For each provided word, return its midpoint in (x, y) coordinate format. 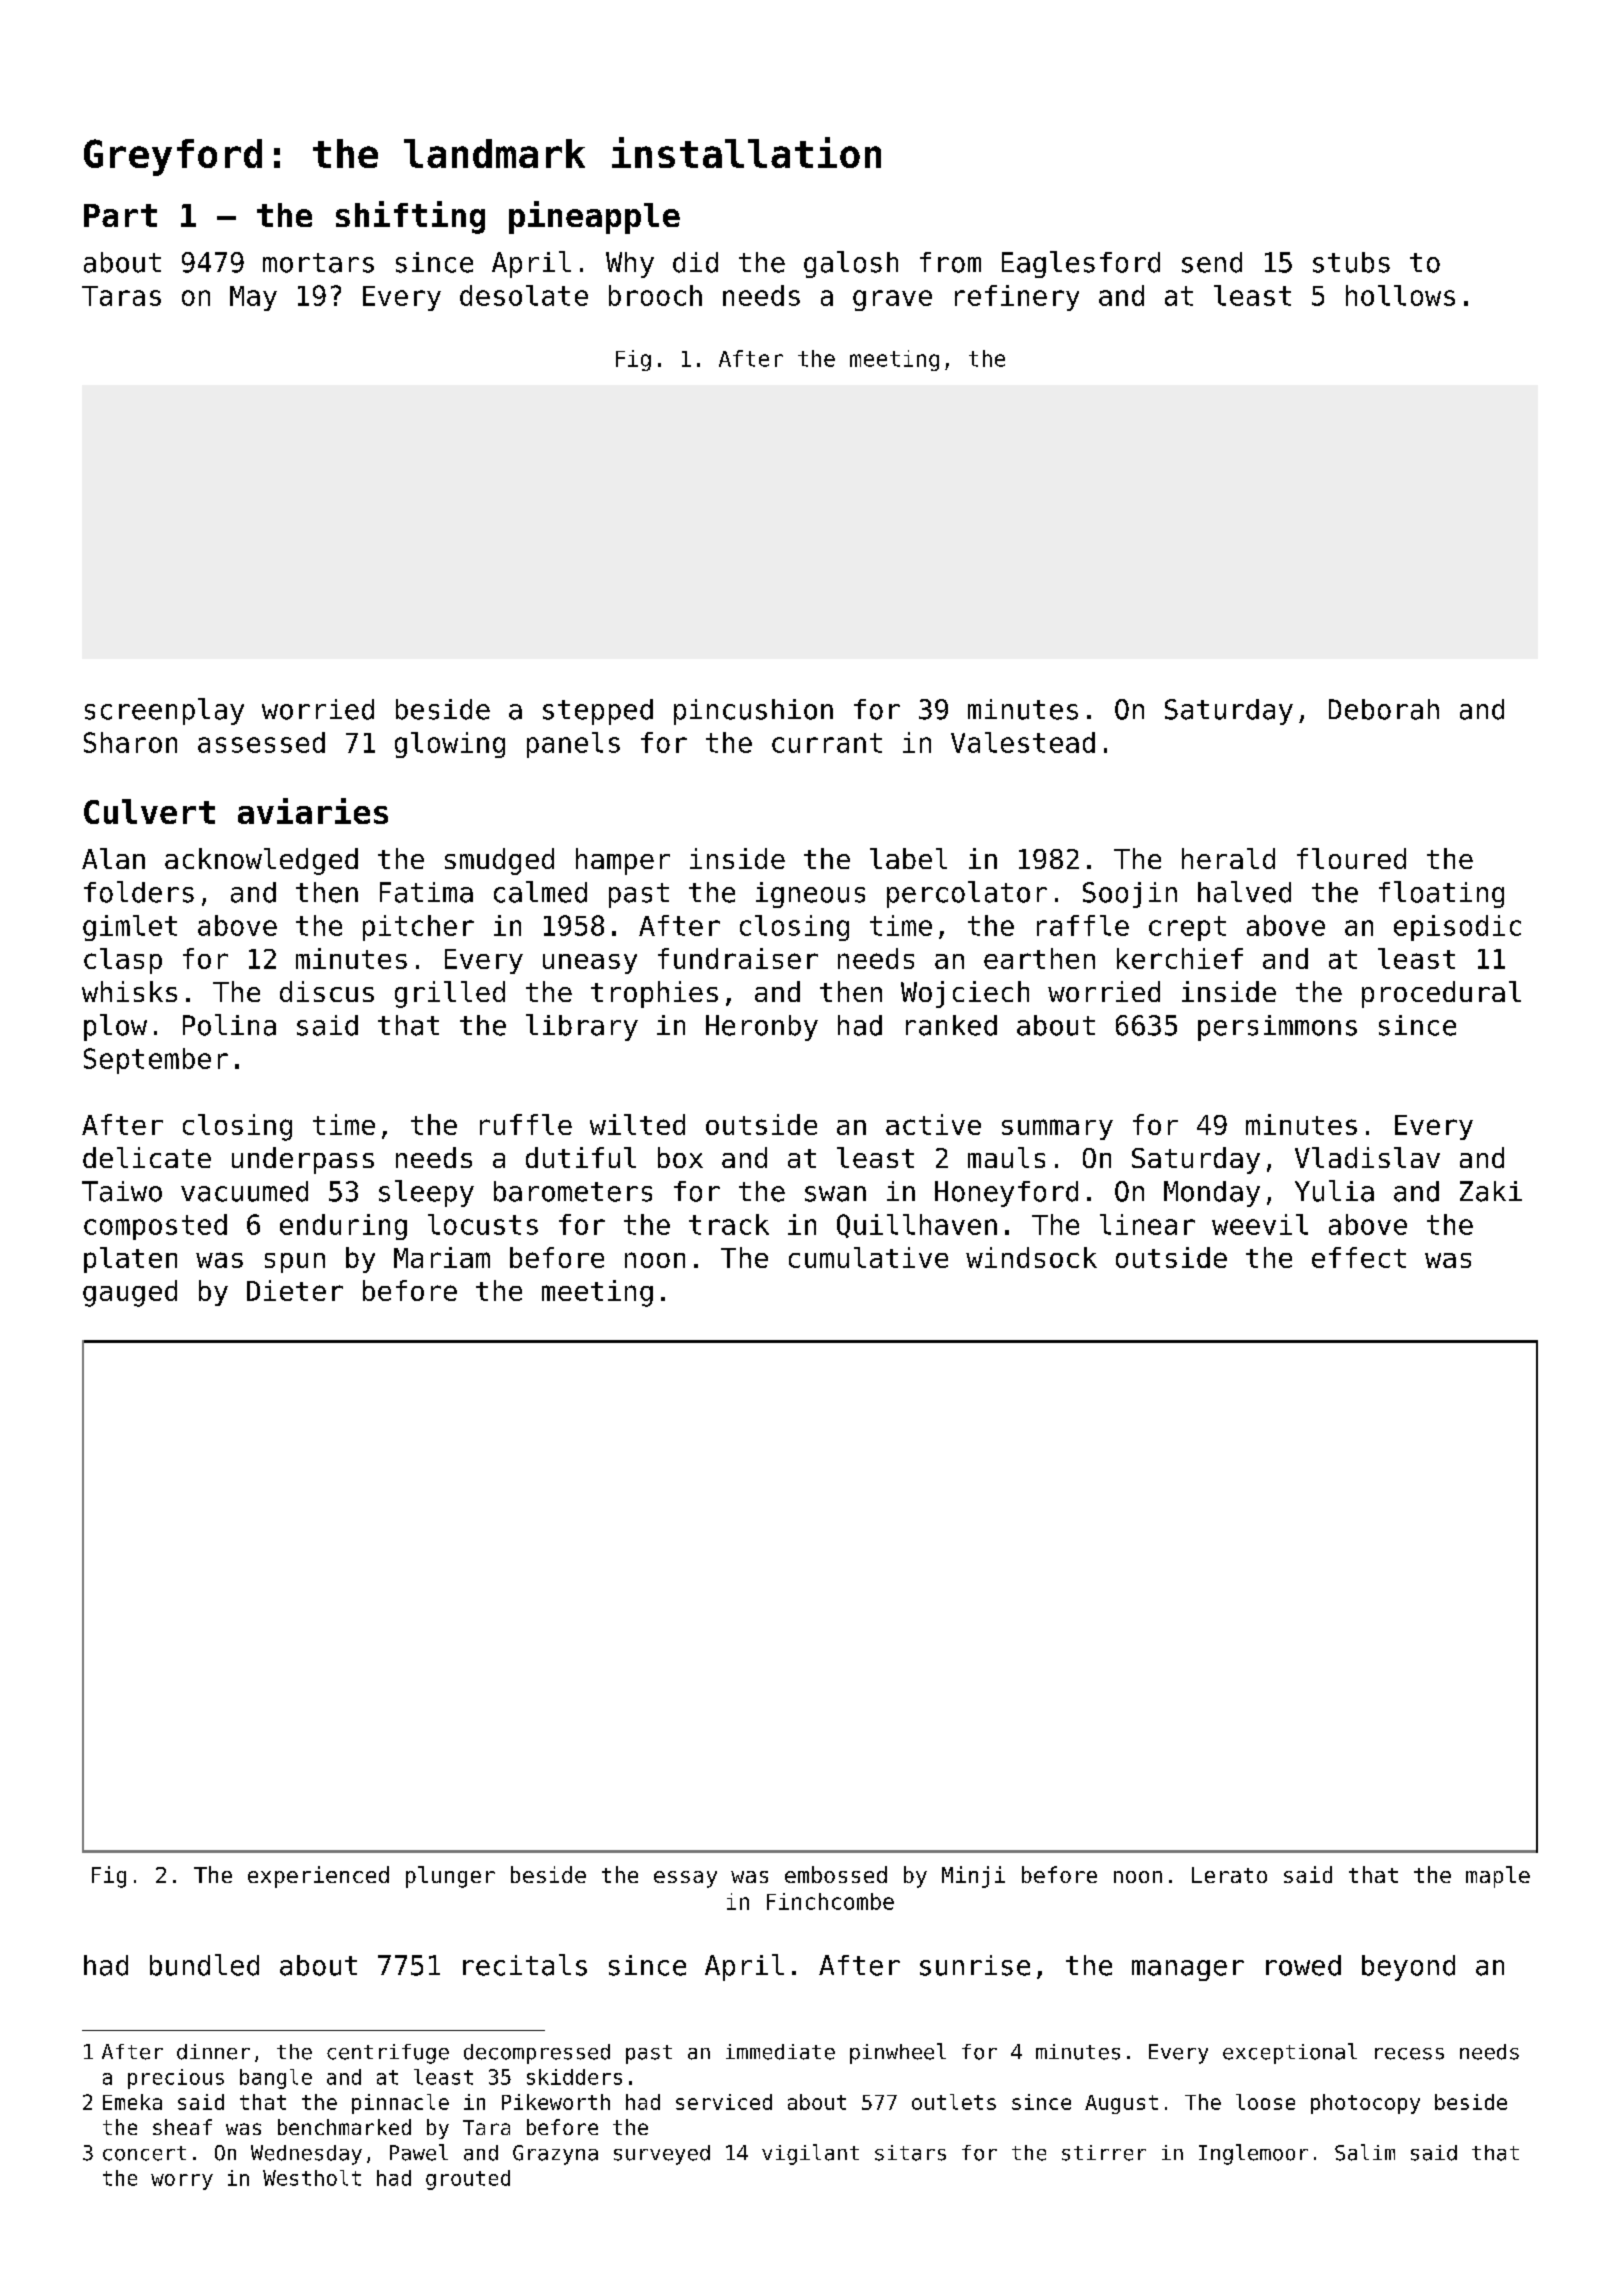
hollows (1400, 295)
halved (1244, 892)
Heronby (762, 1028)
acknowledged (261, 861)
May (253, 298)
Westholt (312, 2178)
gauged (130, 1293)
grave (892, 300)
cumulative (868, 1257)
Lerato (1229, 1875)
